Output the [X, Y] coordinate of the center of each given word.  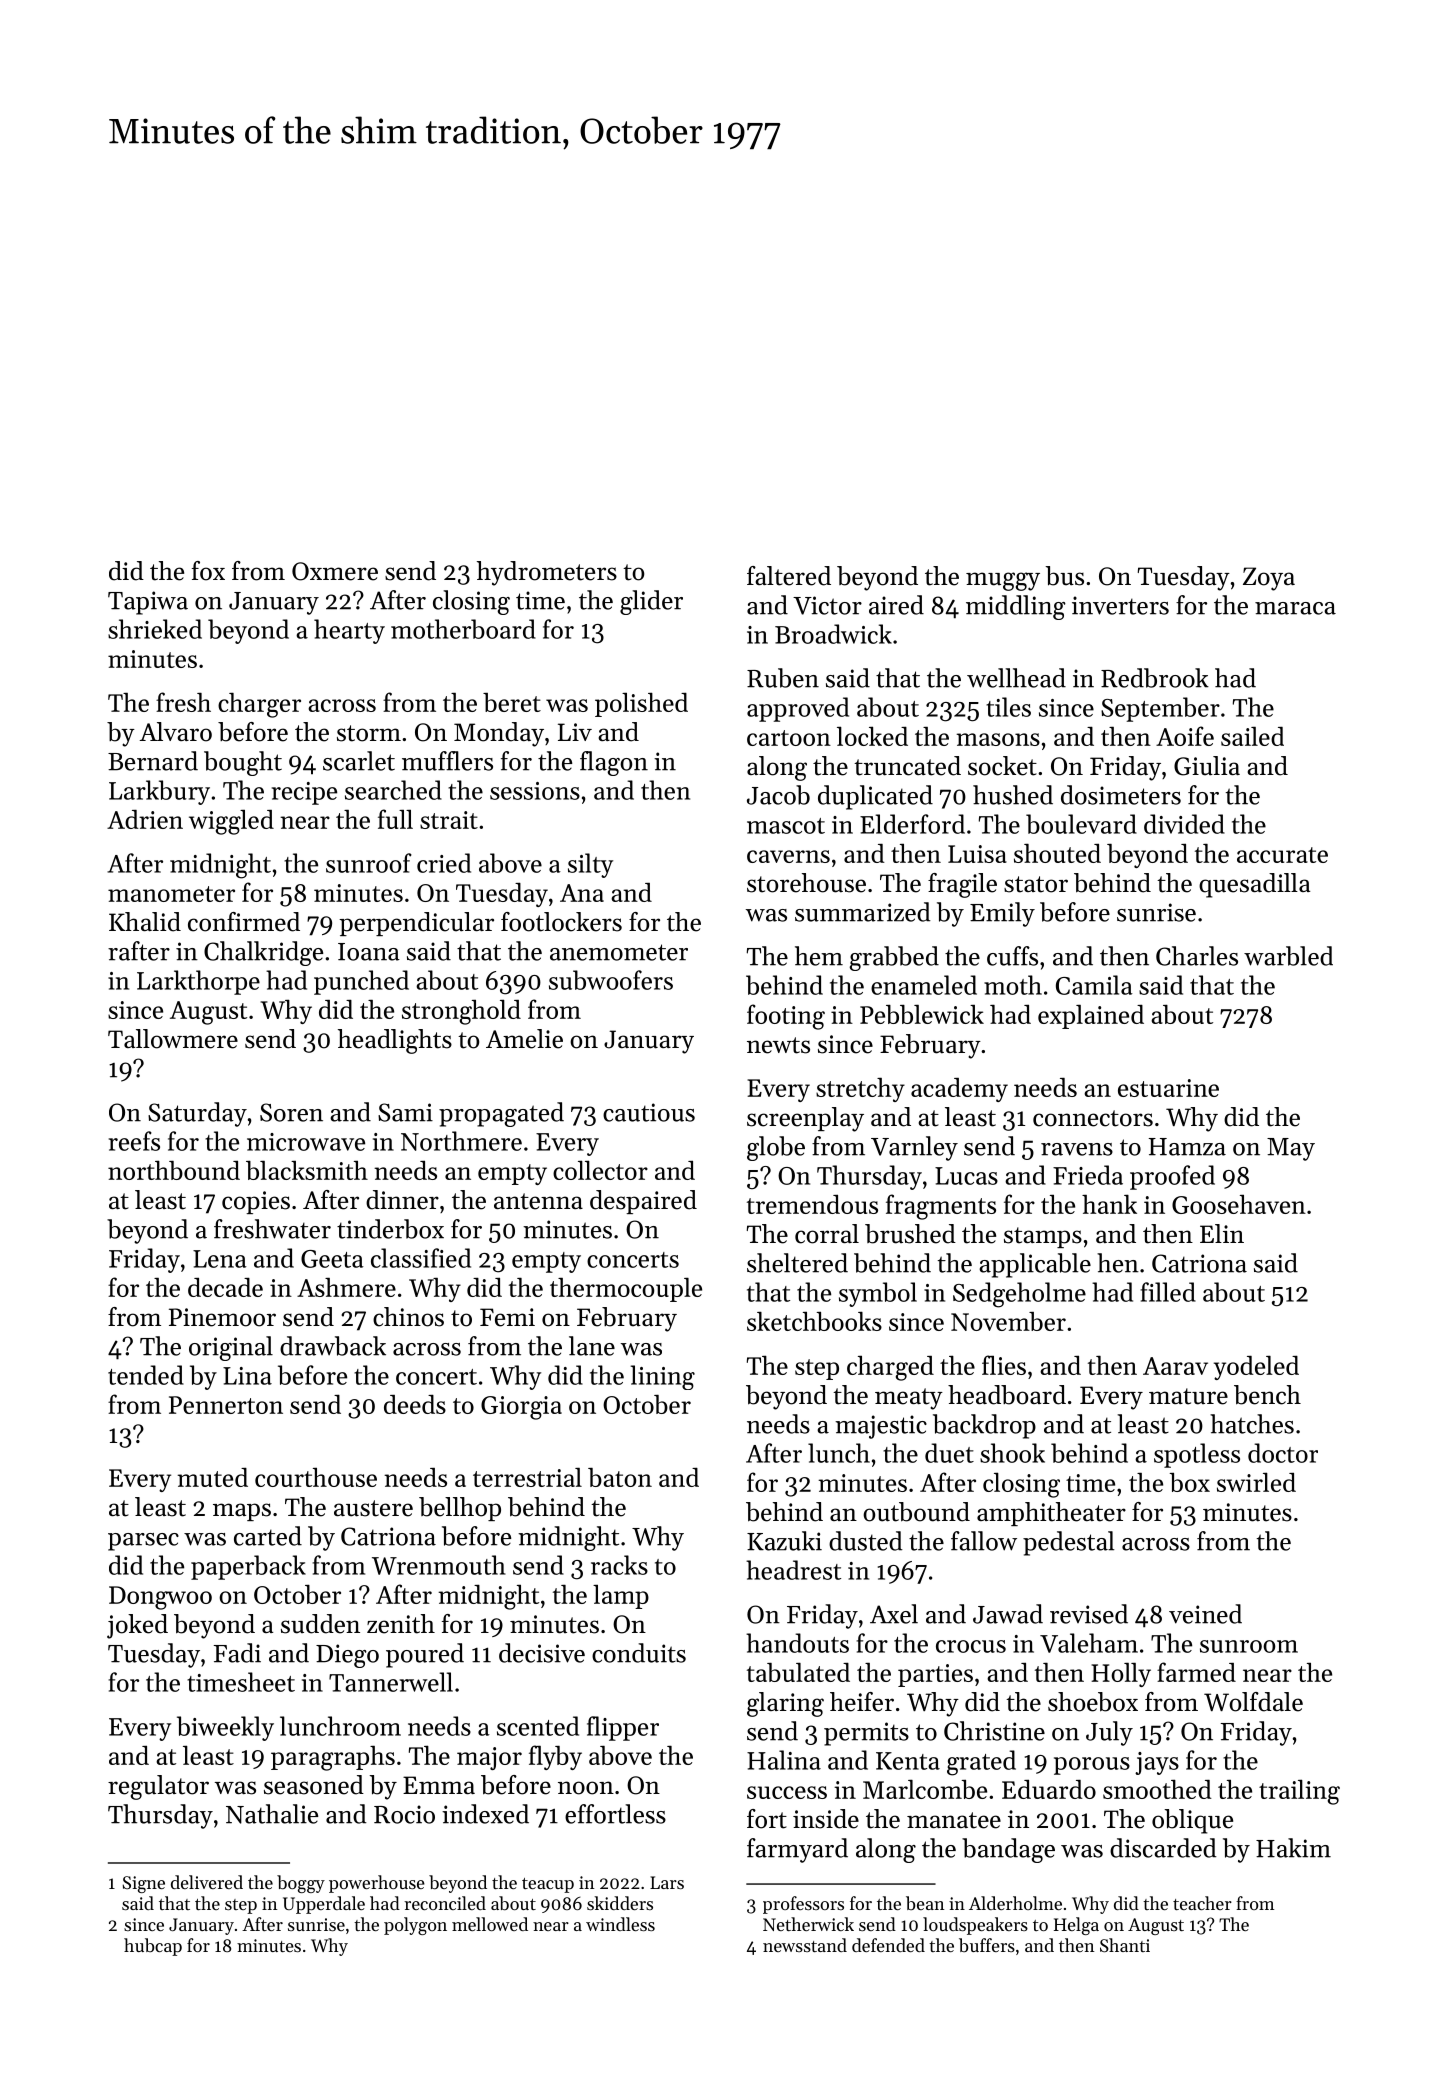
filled [1168, 1292]
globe [776, 1148]
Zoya [1269, 579]
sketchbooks [814, 1321]
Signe [144, 1884]
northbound [174, 1170]
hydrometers [547, 573]
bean [925, 1903]
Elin [1222, 1233]
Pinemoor [222, 1317]
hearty [349, 631]
